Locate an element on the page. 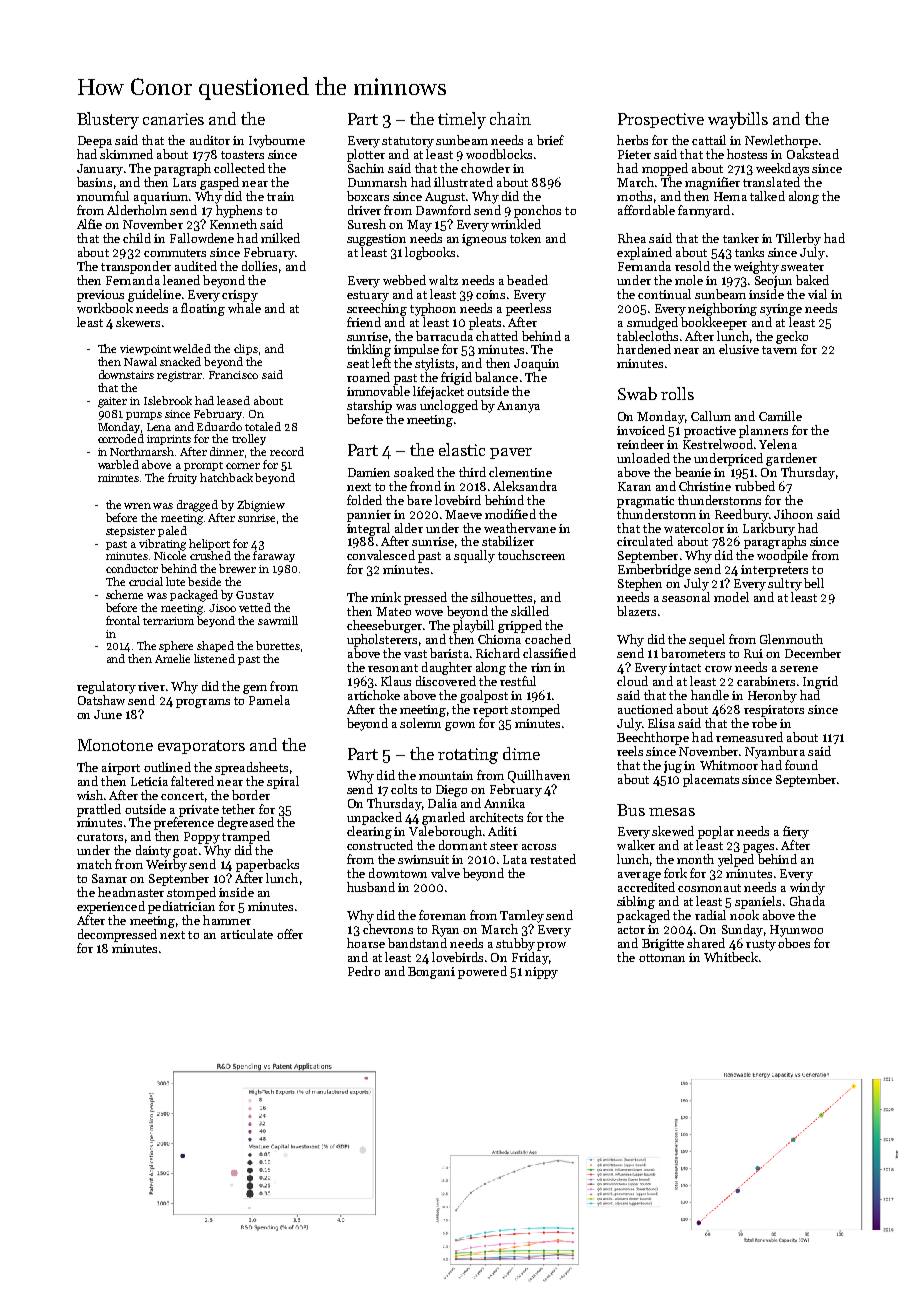 The image size is (924, 1308). starship is located at coordinates (369, 406).
